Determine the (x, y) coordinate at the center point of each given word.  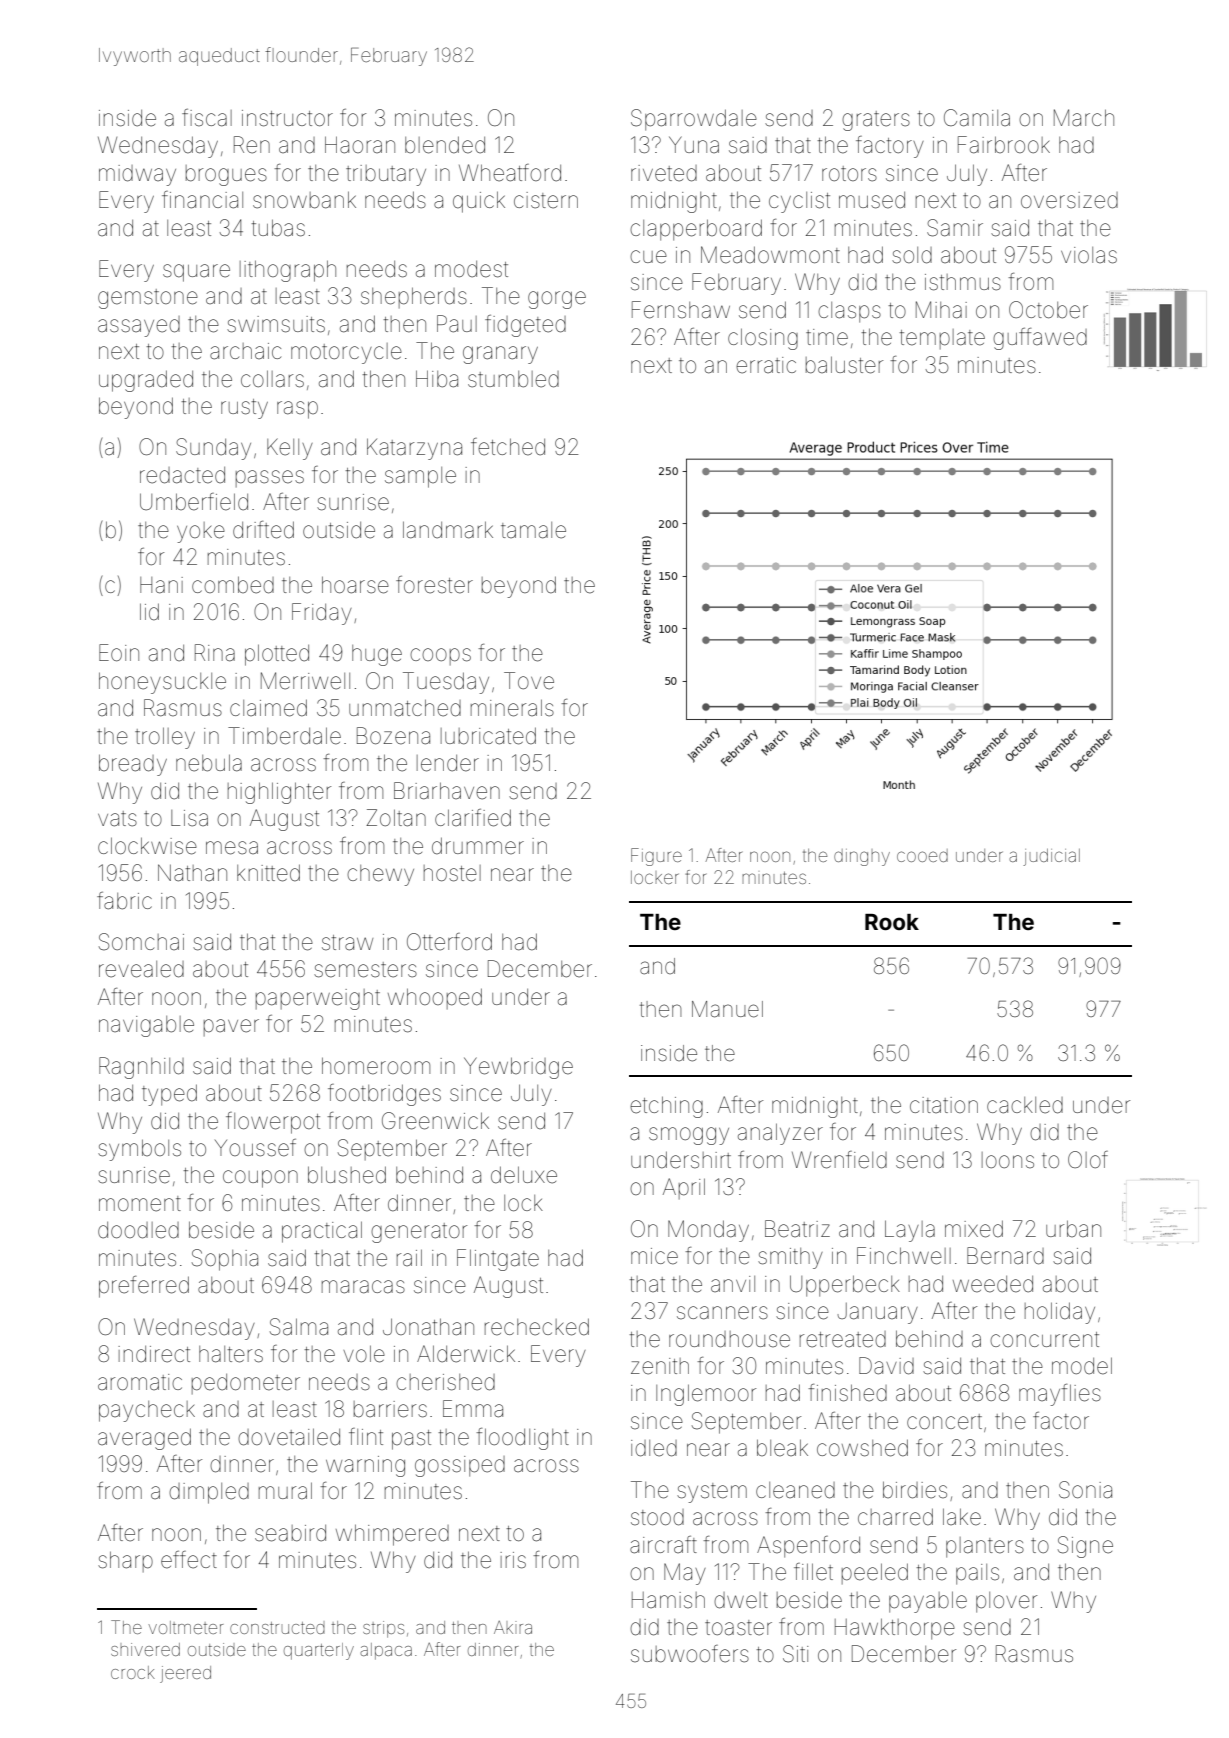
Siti (795, 1654)
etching (666, 1107)
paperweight (318, 999)
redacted (182, 475)
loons (1008, 1160)
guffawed (1040, 339)
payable (928, 1602)
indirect (154, 1354)
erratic (766, 365)
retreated (843, 1339)
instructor (287, 118)
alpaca (386, 1651)
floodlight (523, 1439)
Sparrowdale (694, 120)
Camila (977, 118)
